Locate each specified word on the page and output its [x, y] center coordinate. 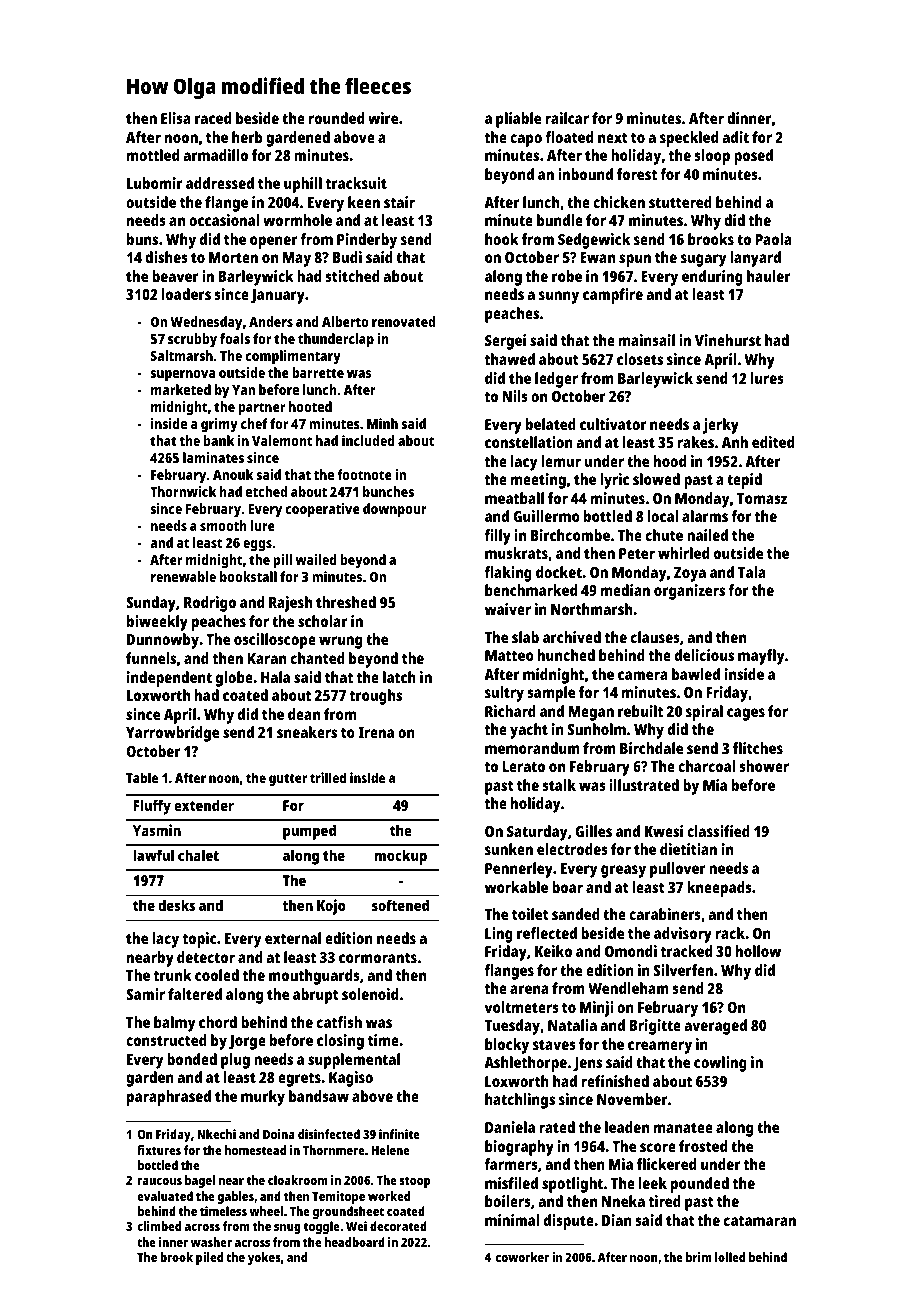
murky [263, 1098]
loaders [186, 294]
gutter [288, 780]
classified [718, 831]
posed [753, 157]
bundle [560, 220]
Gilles [593, 831]
